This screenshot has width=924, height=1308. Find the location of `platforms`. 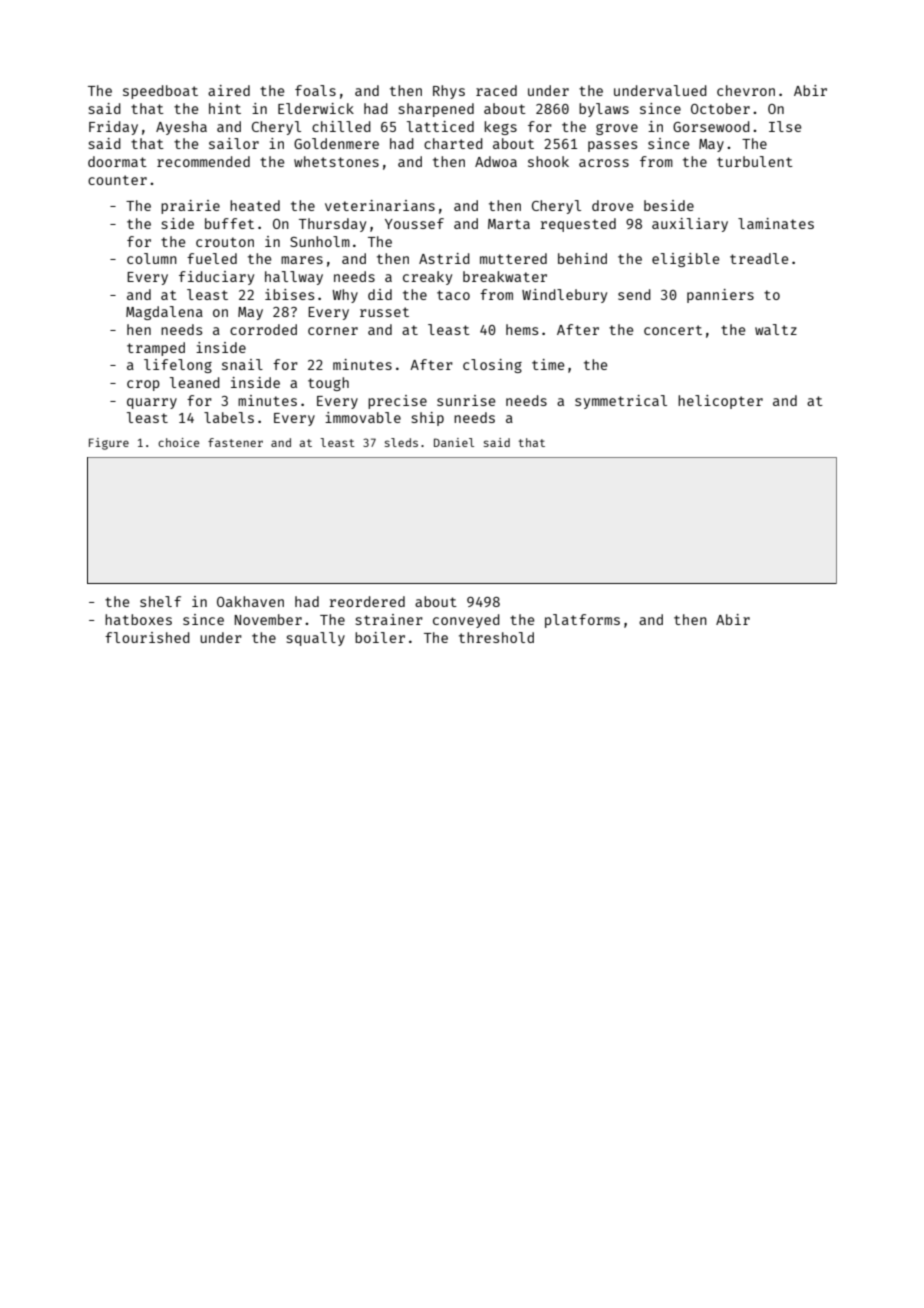

platforms is located at coordinates (582, 621).
